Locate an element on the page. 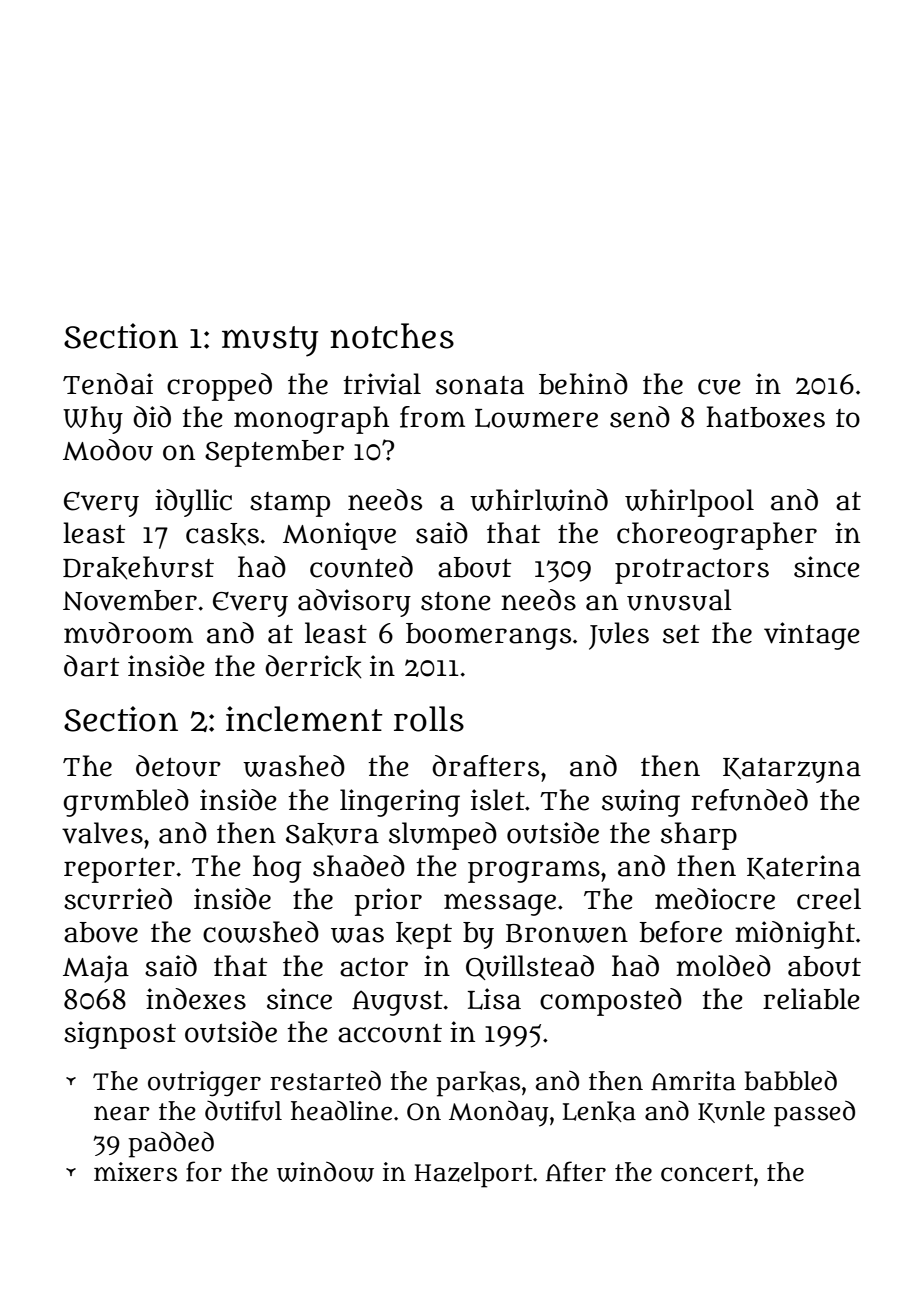 This image has width=924, height=1311. rolls is located at coordinates (429, 719).
